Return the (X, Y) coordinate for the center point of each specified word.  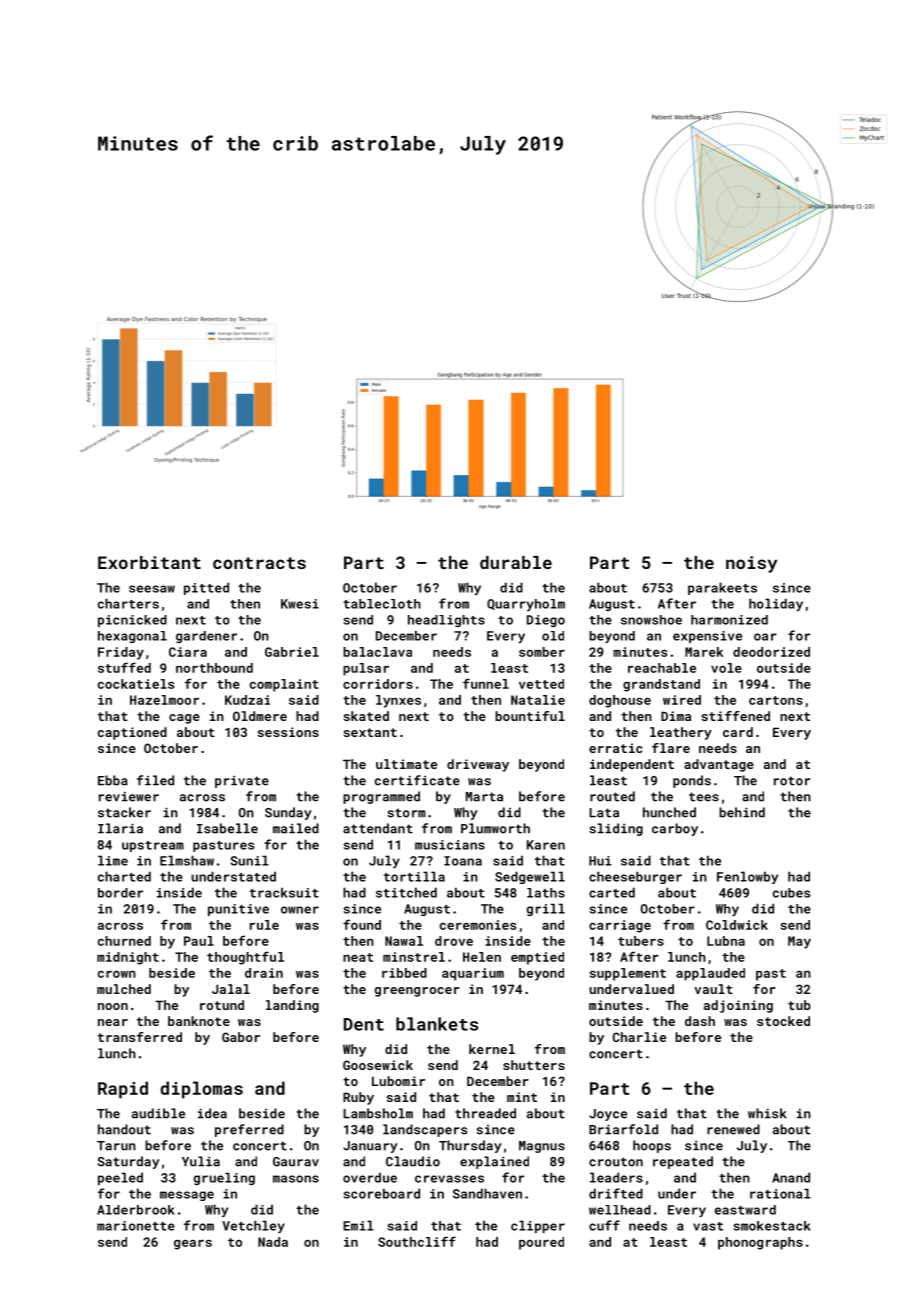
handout (124, 1129)
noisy (751, 564)
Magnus (542, 1147)
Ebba (113, 780)
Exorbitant (149, 562)
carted (612, 892)
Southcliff (417, 1241)
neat (358, 957)
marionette (136, 1226)
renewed (733, 1129)
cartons (776, 700)
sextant (370, 732)
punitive (238, 910)
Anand (791, 1177)
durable (516, 562)
